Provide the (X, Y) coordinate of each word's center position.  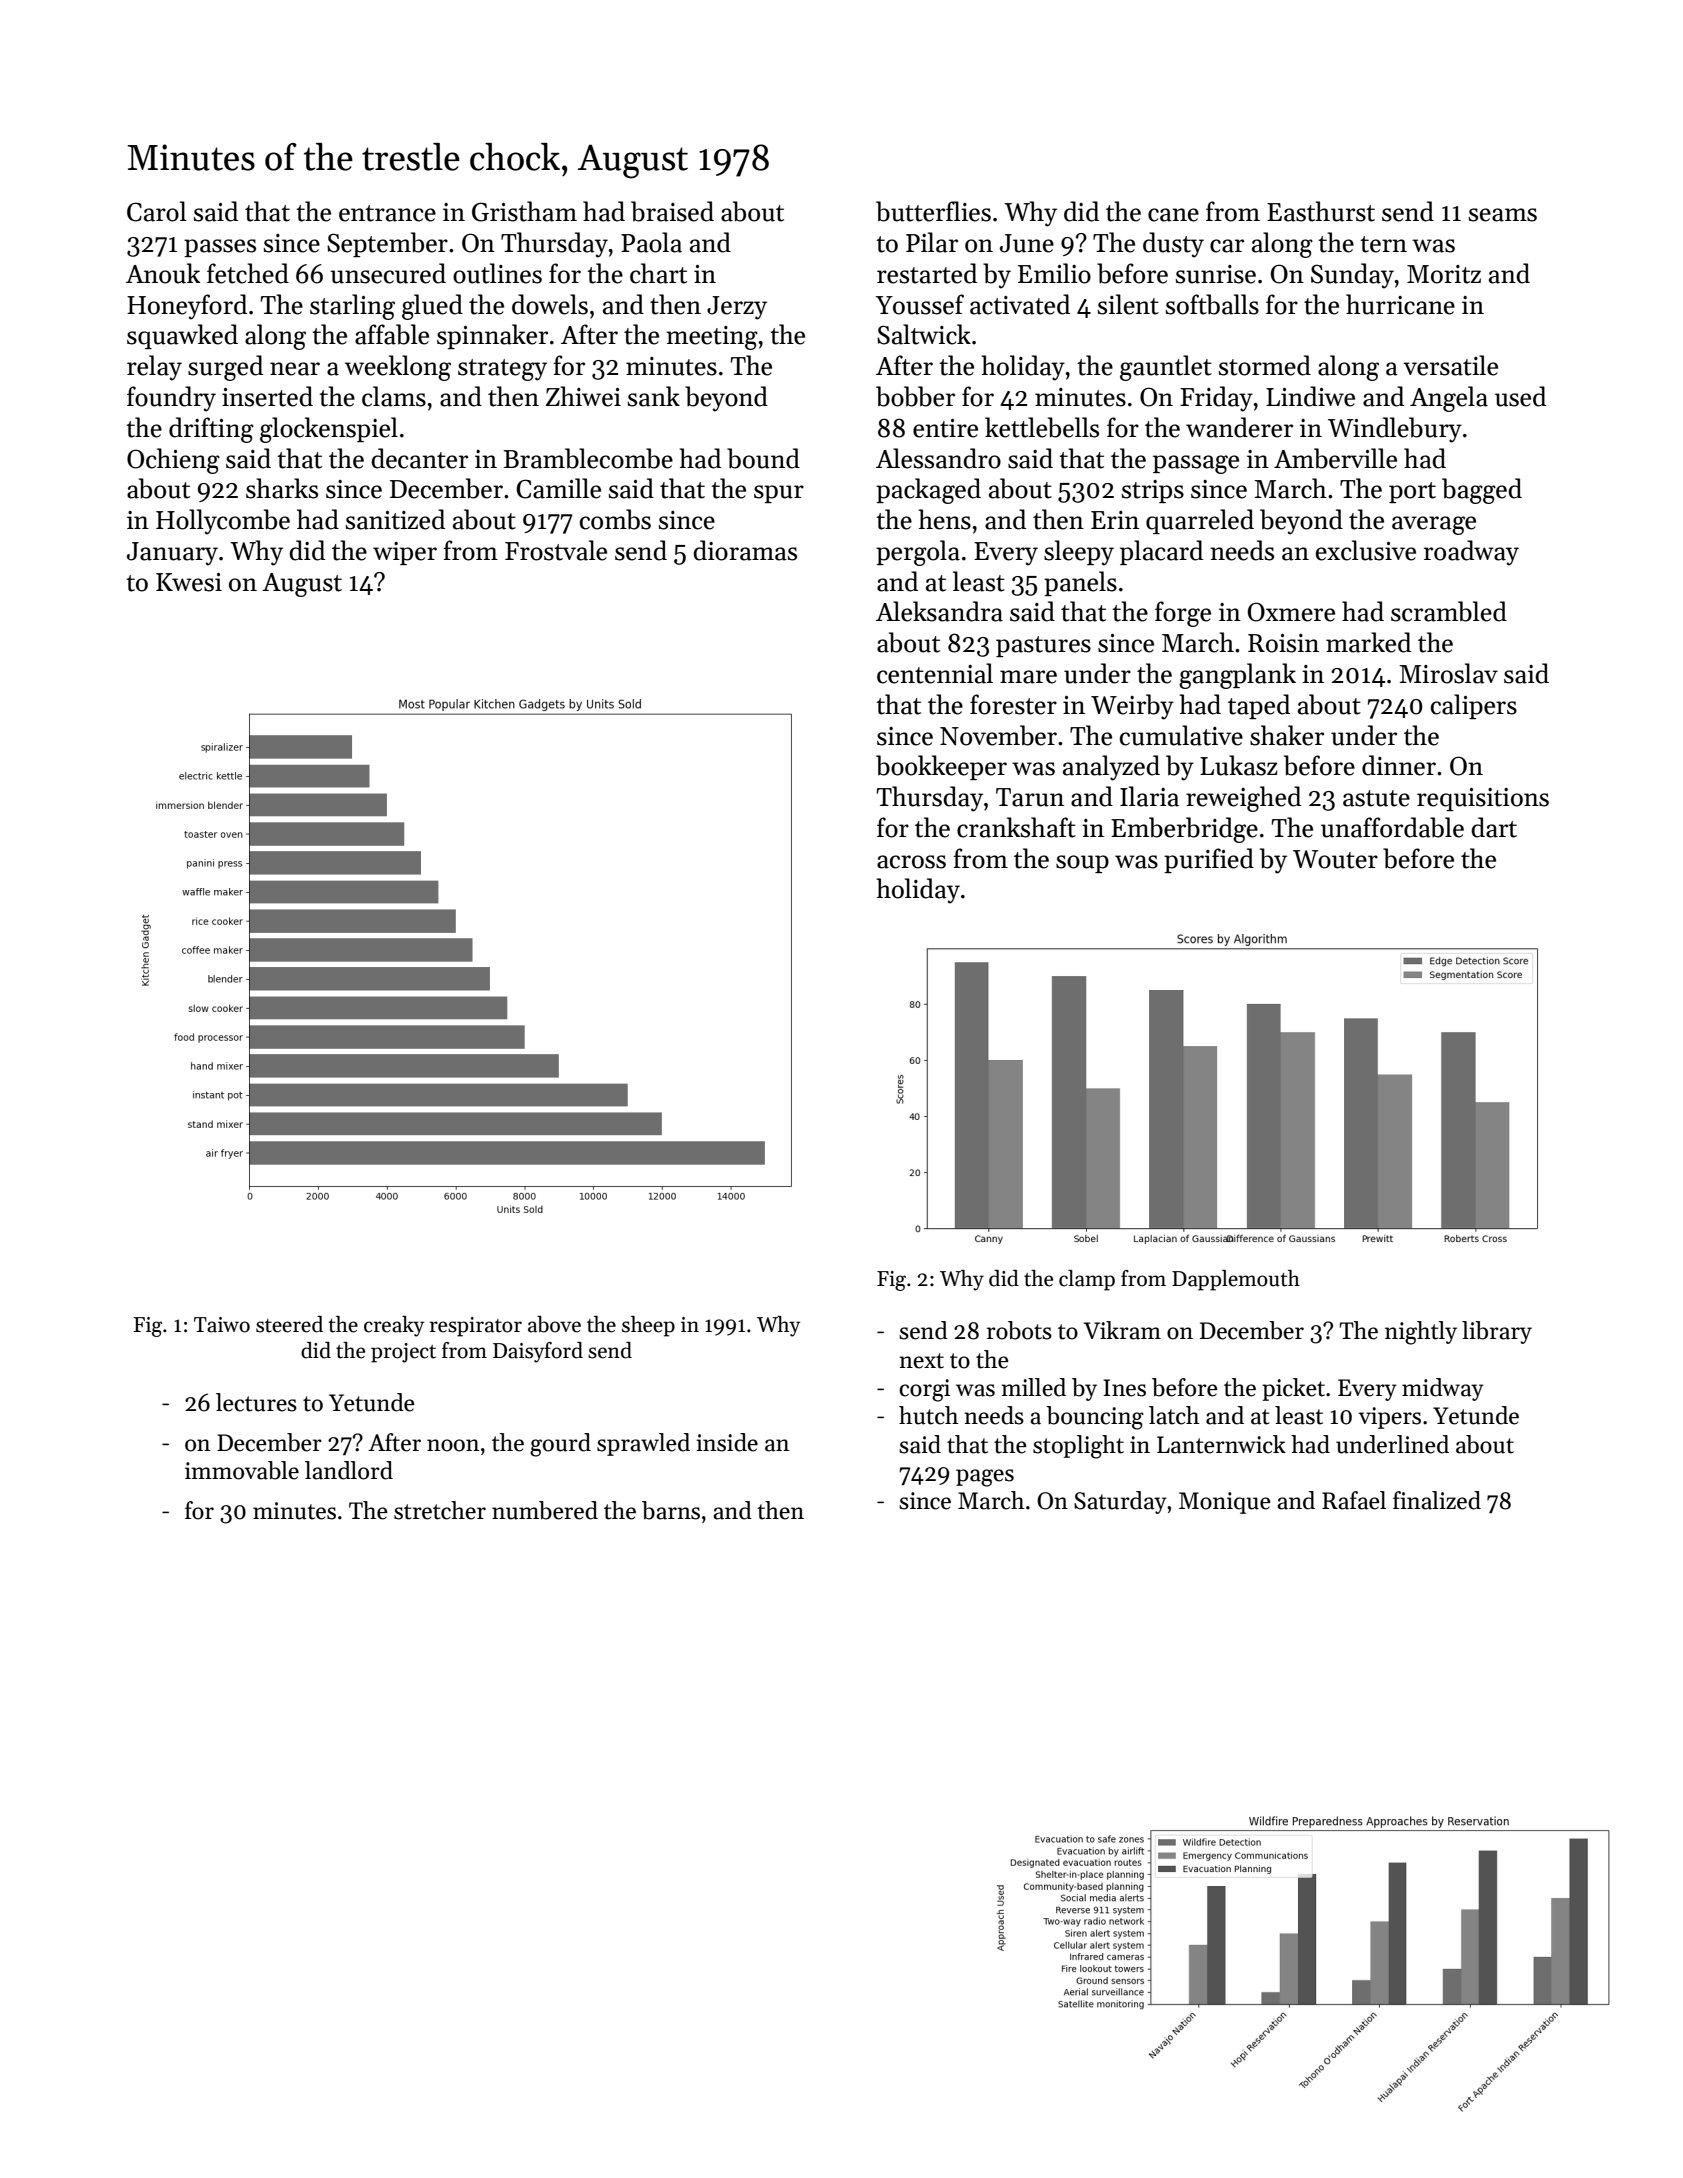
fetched (248, 273)
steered (289, 1324)
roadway (1471, 553)
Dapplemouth (1236, 1280)
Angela (1449, 399)
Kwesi (189, 582)
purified (1209, 860)
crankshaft (1016, 827)
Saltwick (924, 334)
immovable (242, 1470)
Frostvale (556, 550)
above (554, 1324)
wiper (405, 553)
